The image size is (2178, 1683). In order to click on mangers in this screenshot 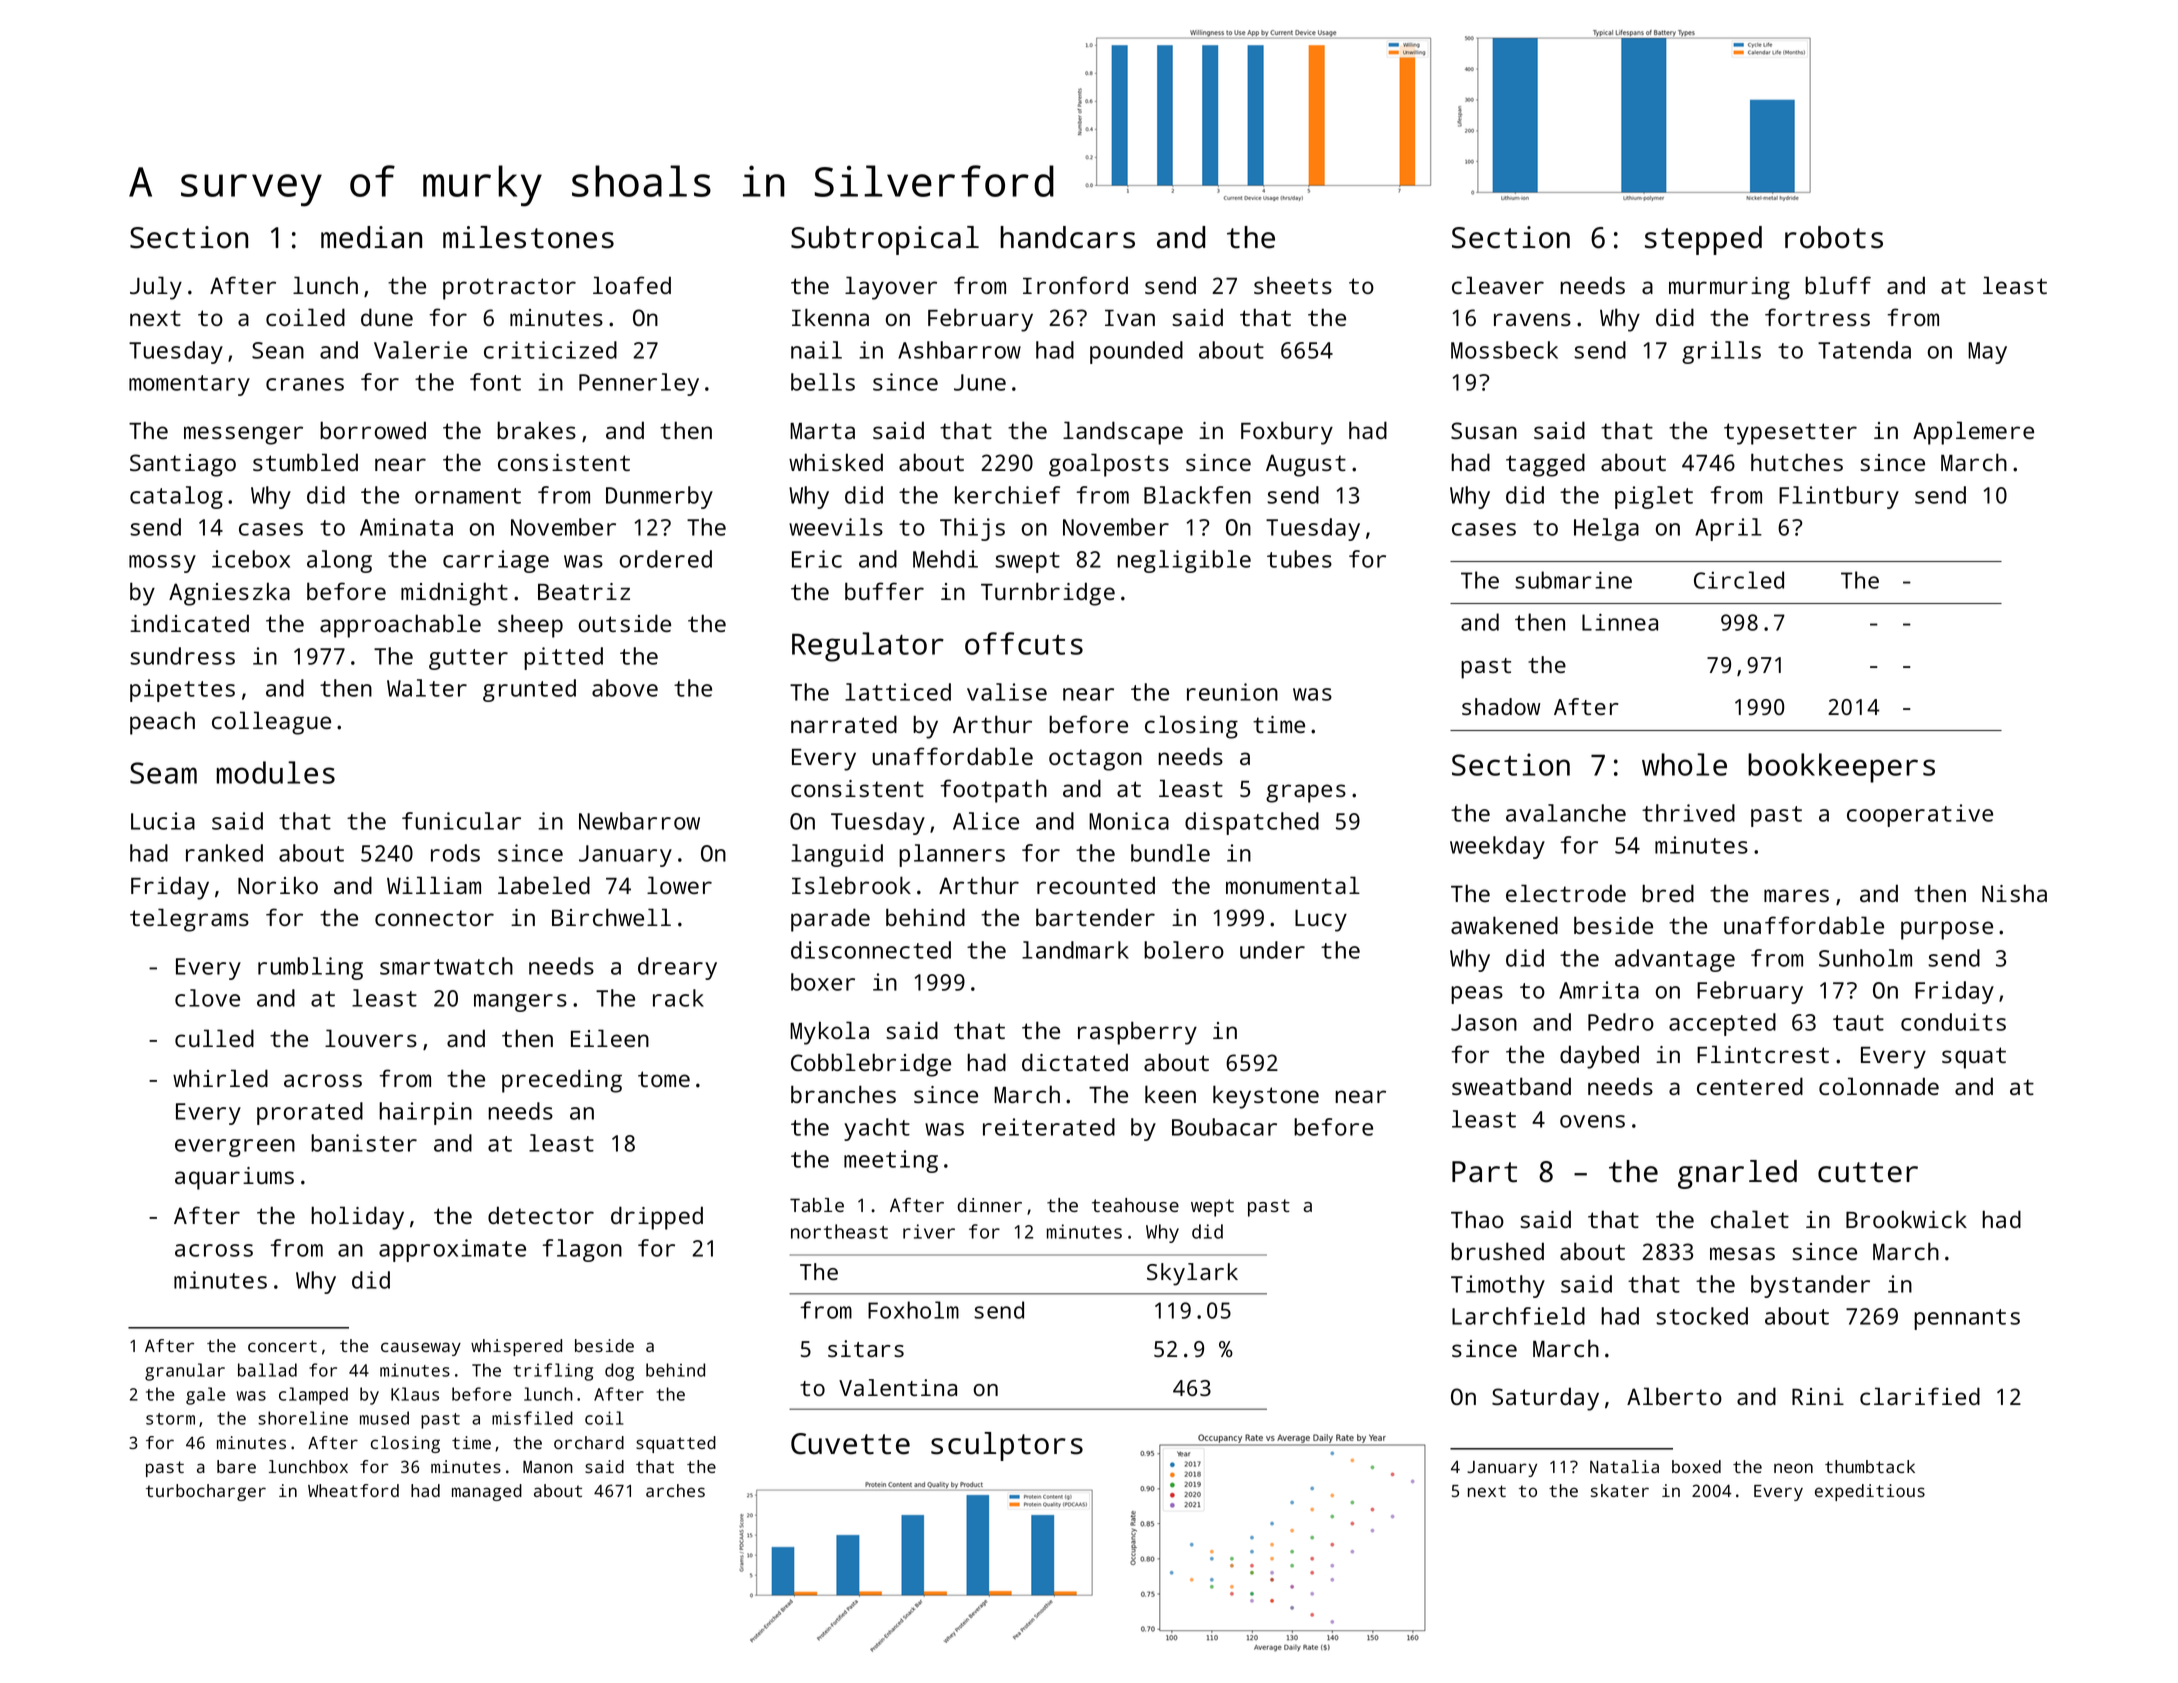, I will do `click(520, 1003)`.
